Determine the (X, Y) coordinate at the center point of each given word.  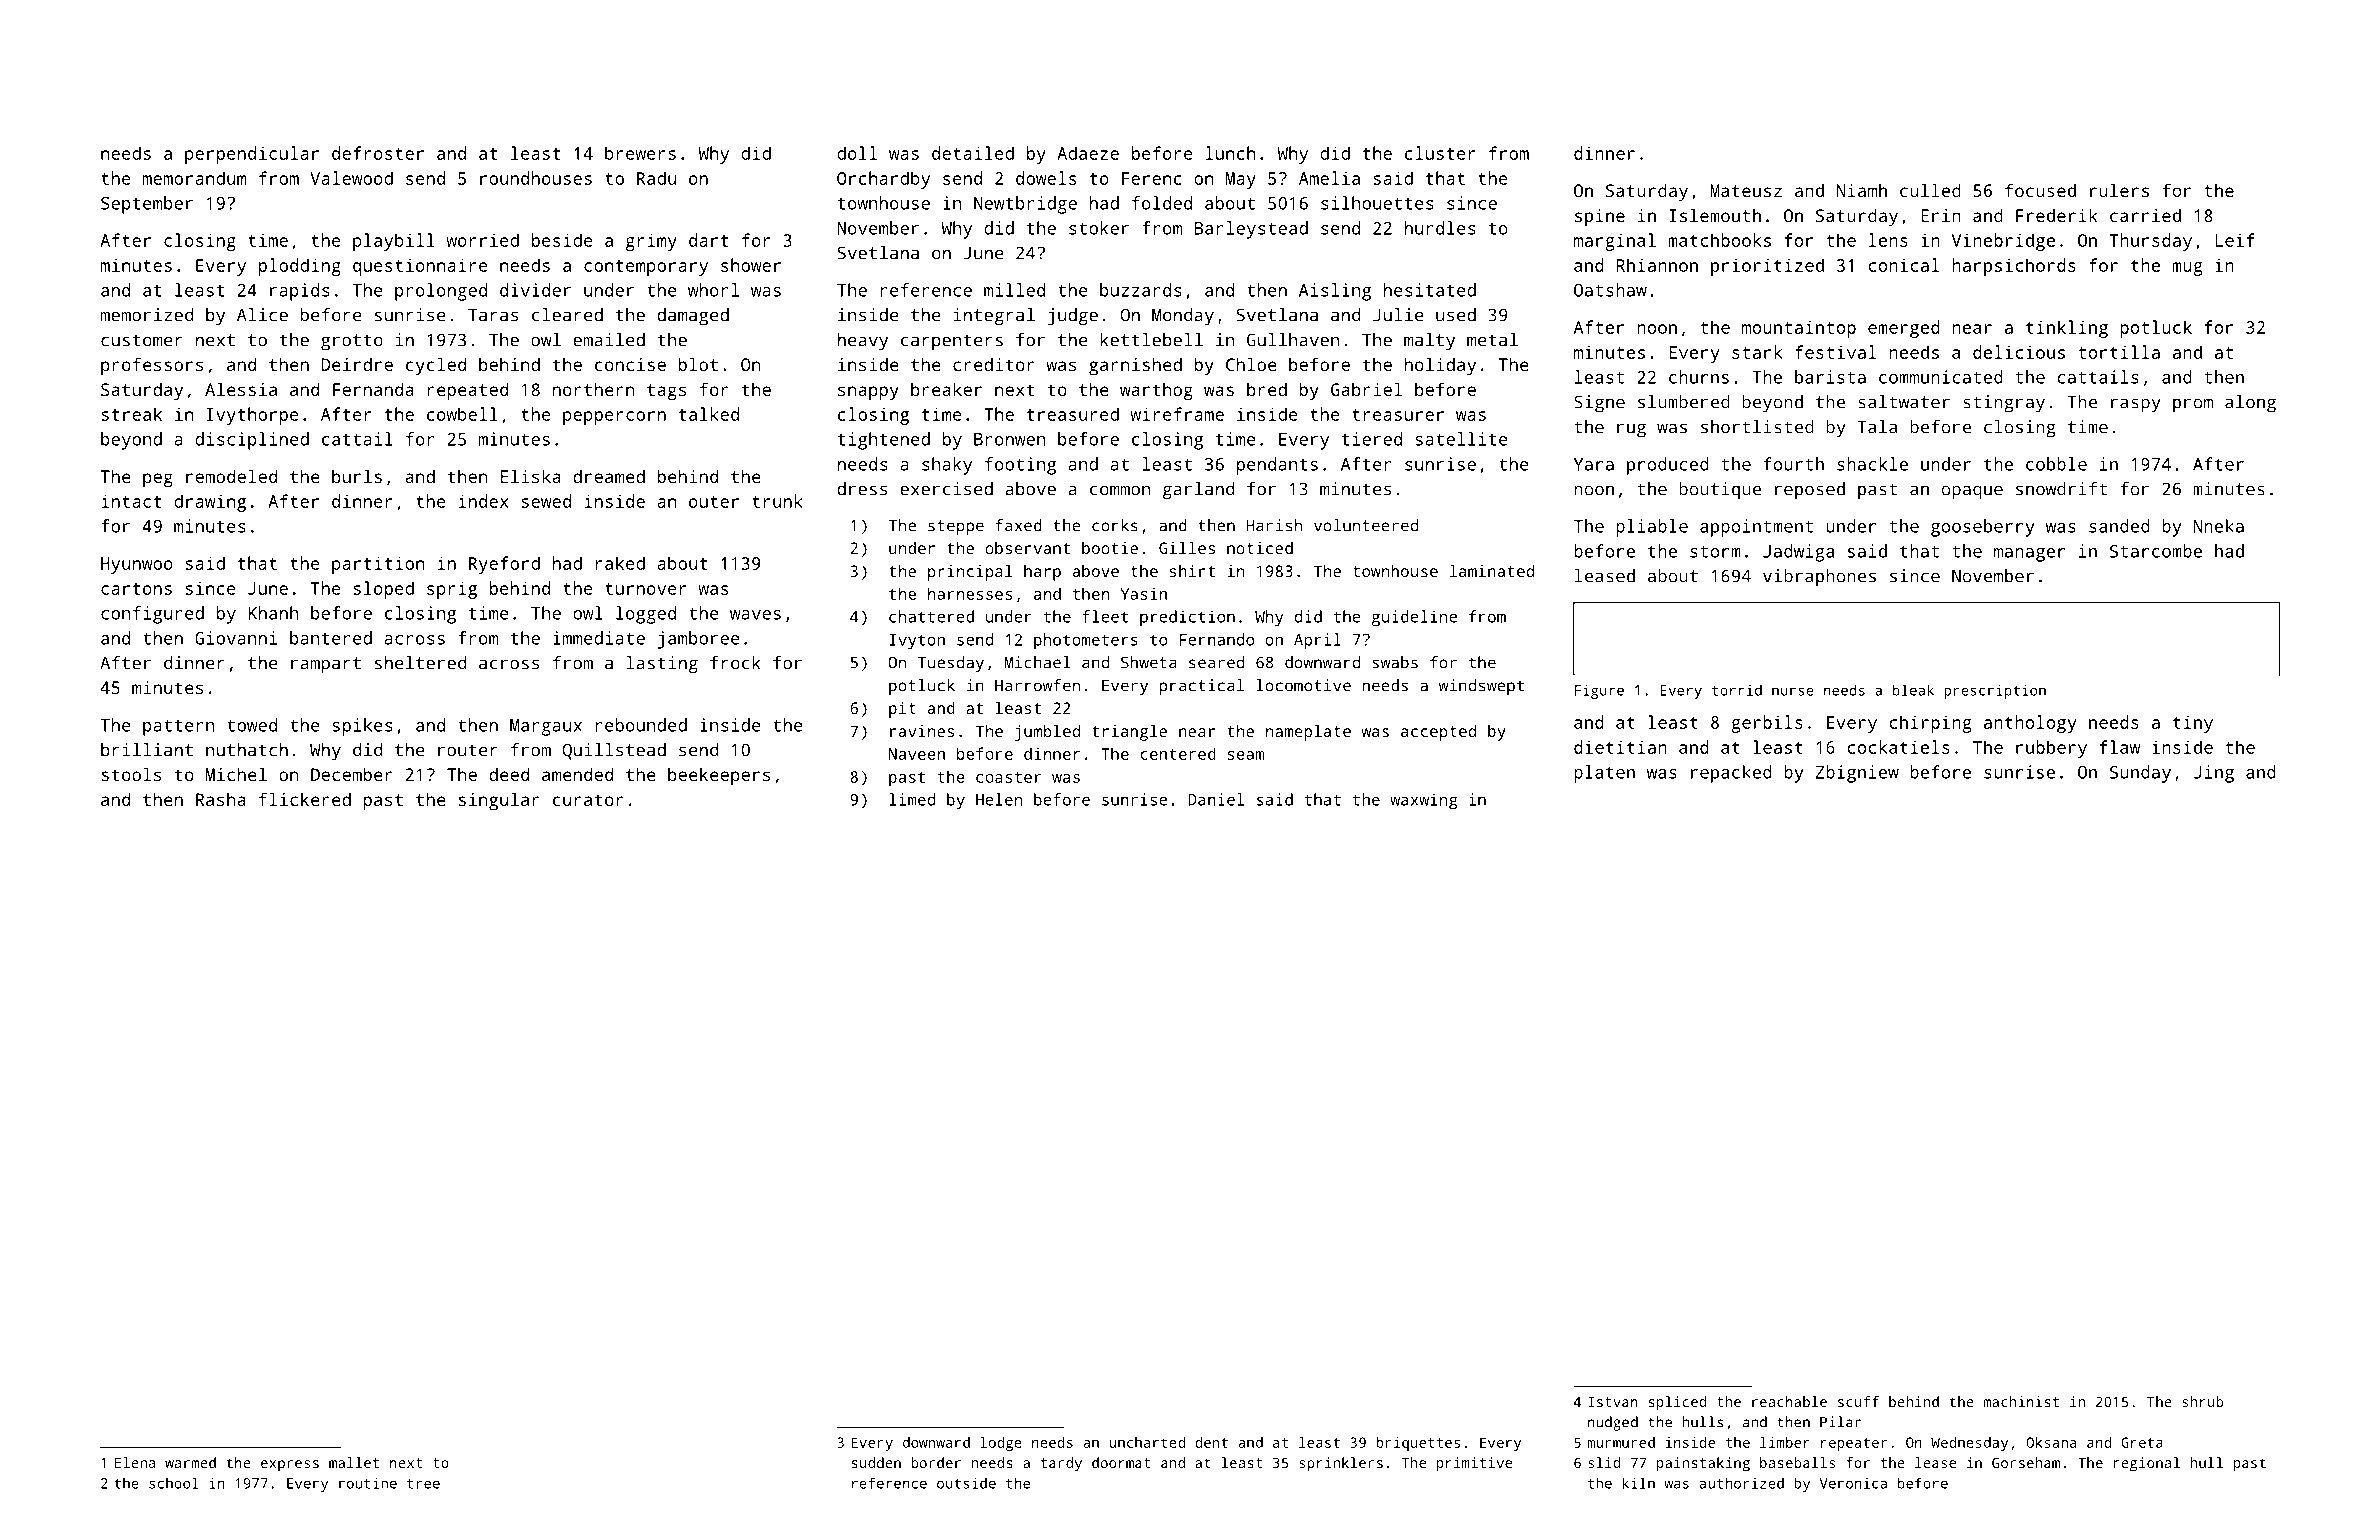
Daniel (1216, 799)
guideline (1414, 618)
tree (423, 1484)
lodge (1001, 1444)
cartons (136, 589)
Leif (2235, 240)
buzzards (1140, 290)
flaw (2120, 747)
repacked (1731, 774)
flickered (305, 799)
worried (482, 240)
